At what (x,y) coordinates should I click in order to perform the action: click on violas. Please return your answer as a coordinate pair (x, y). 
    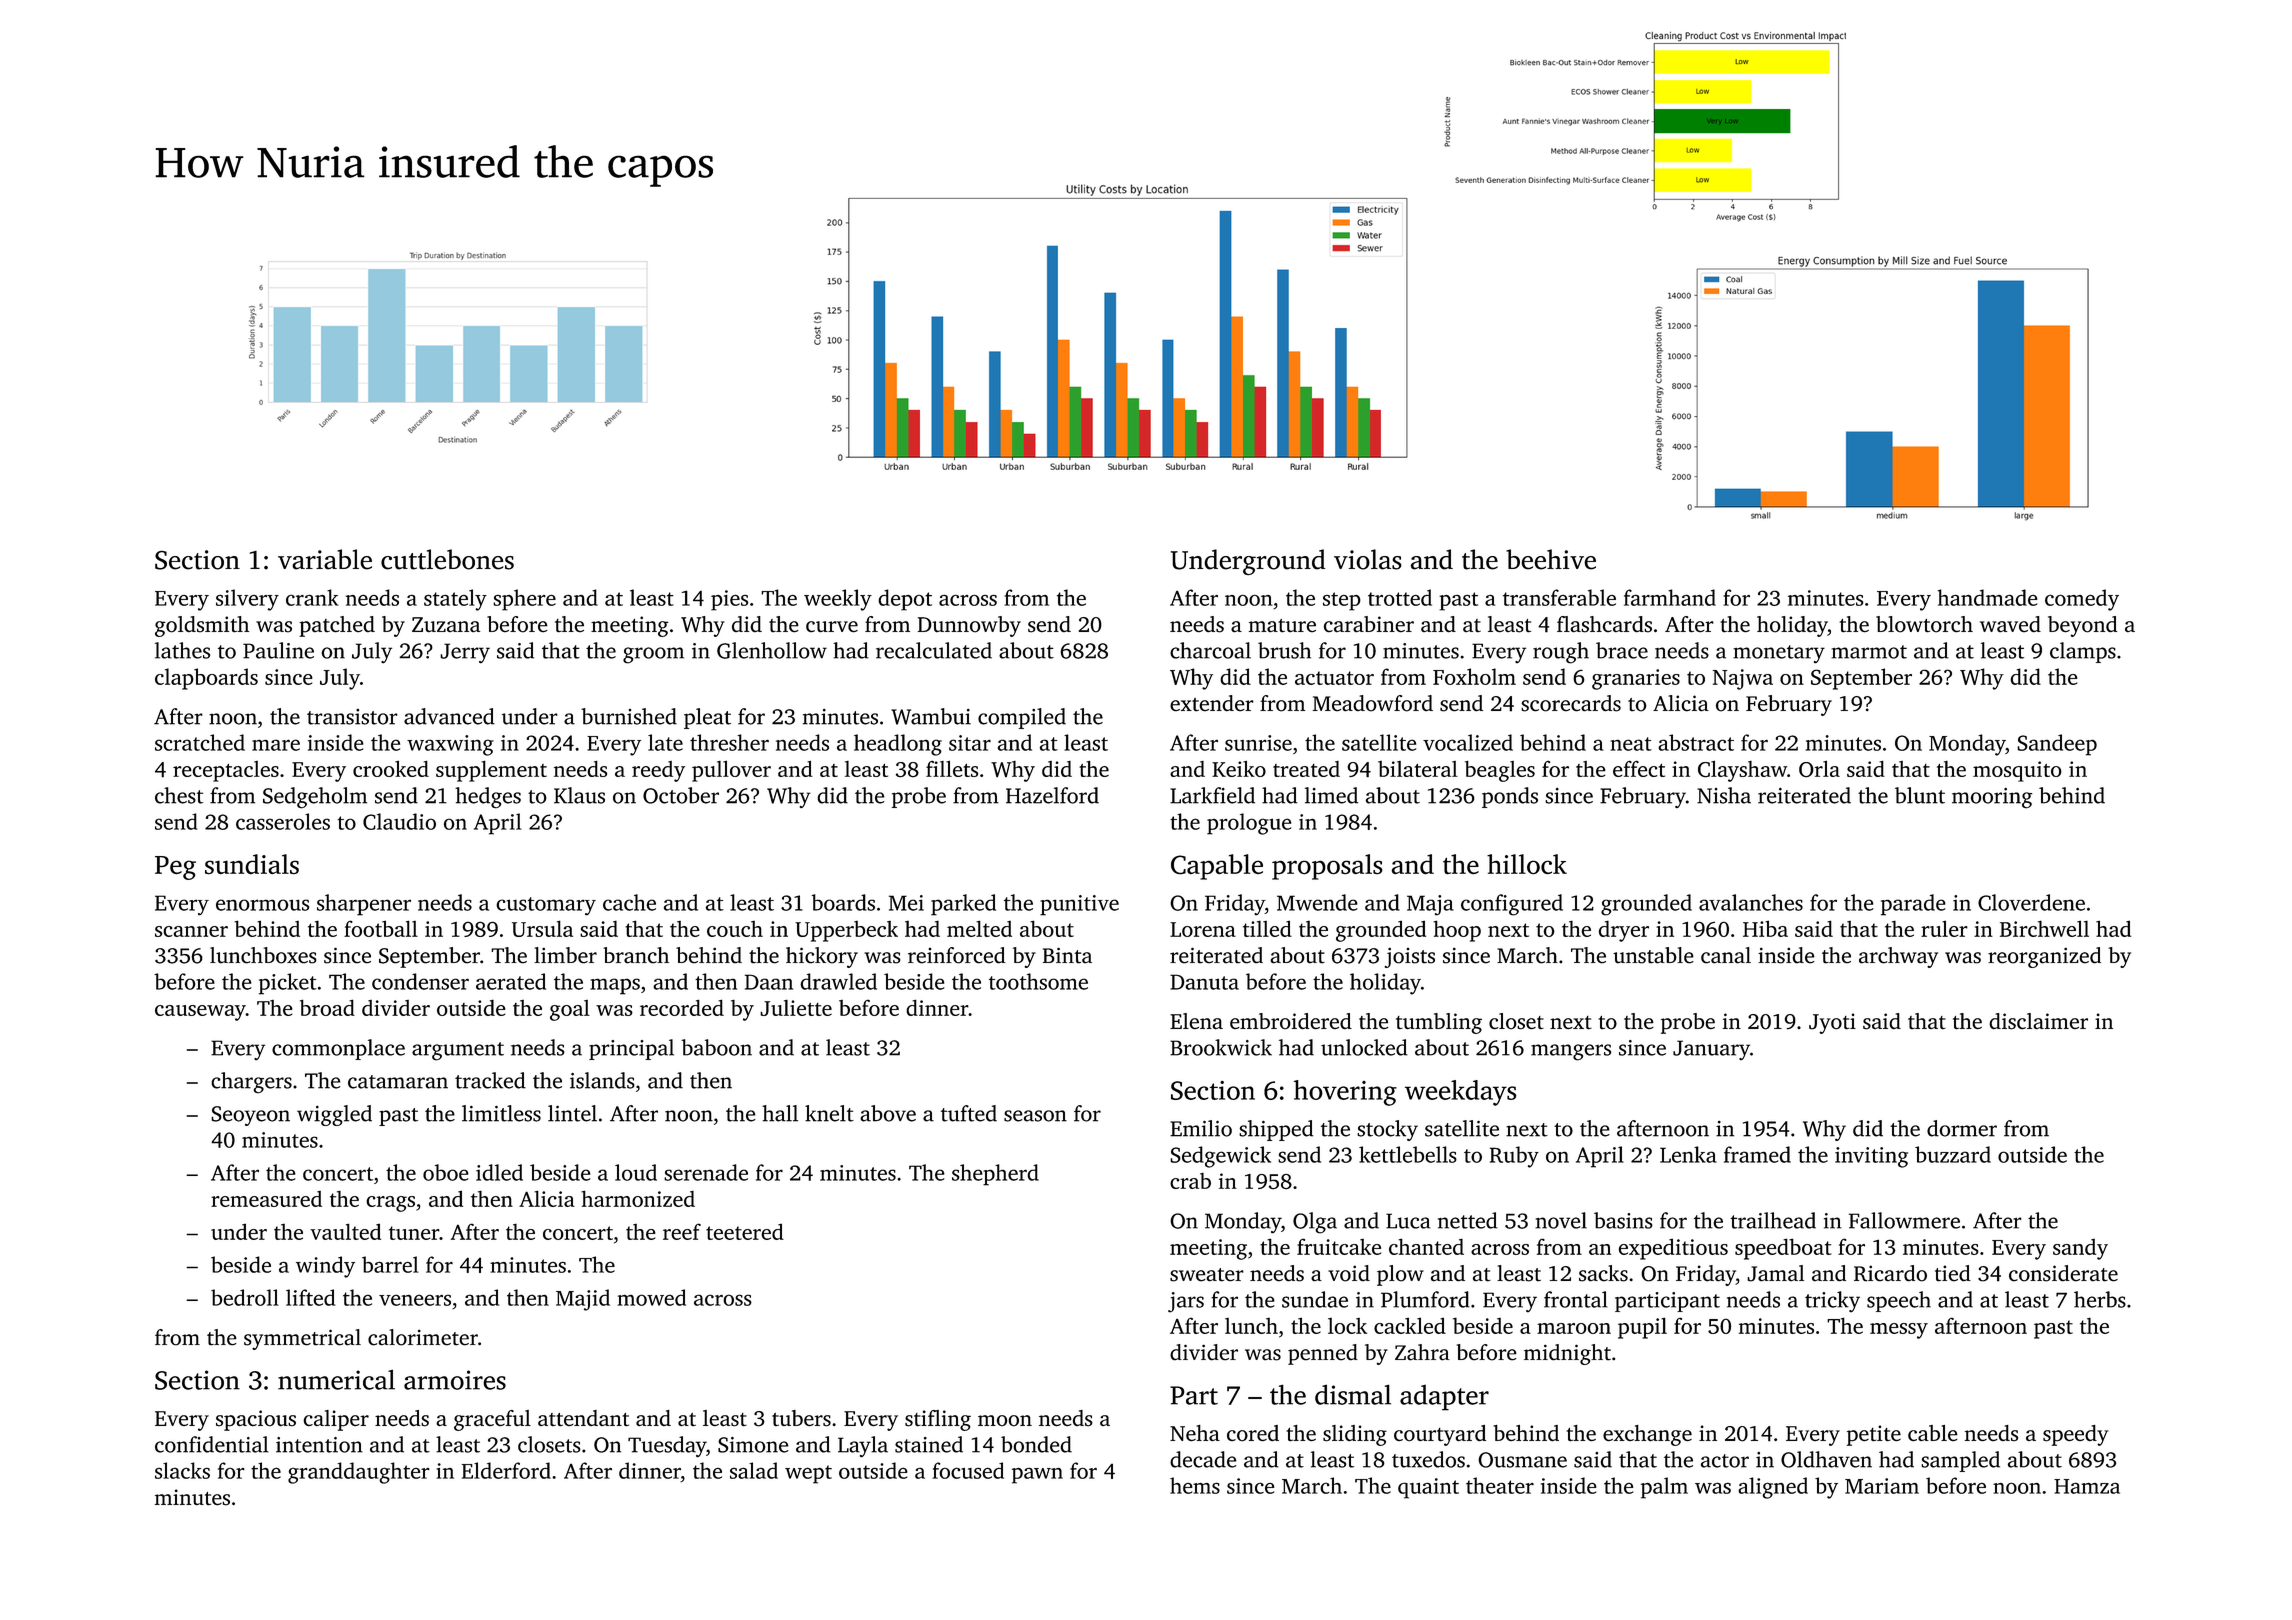
    Looking at the image, I should click on (1368, 559).
